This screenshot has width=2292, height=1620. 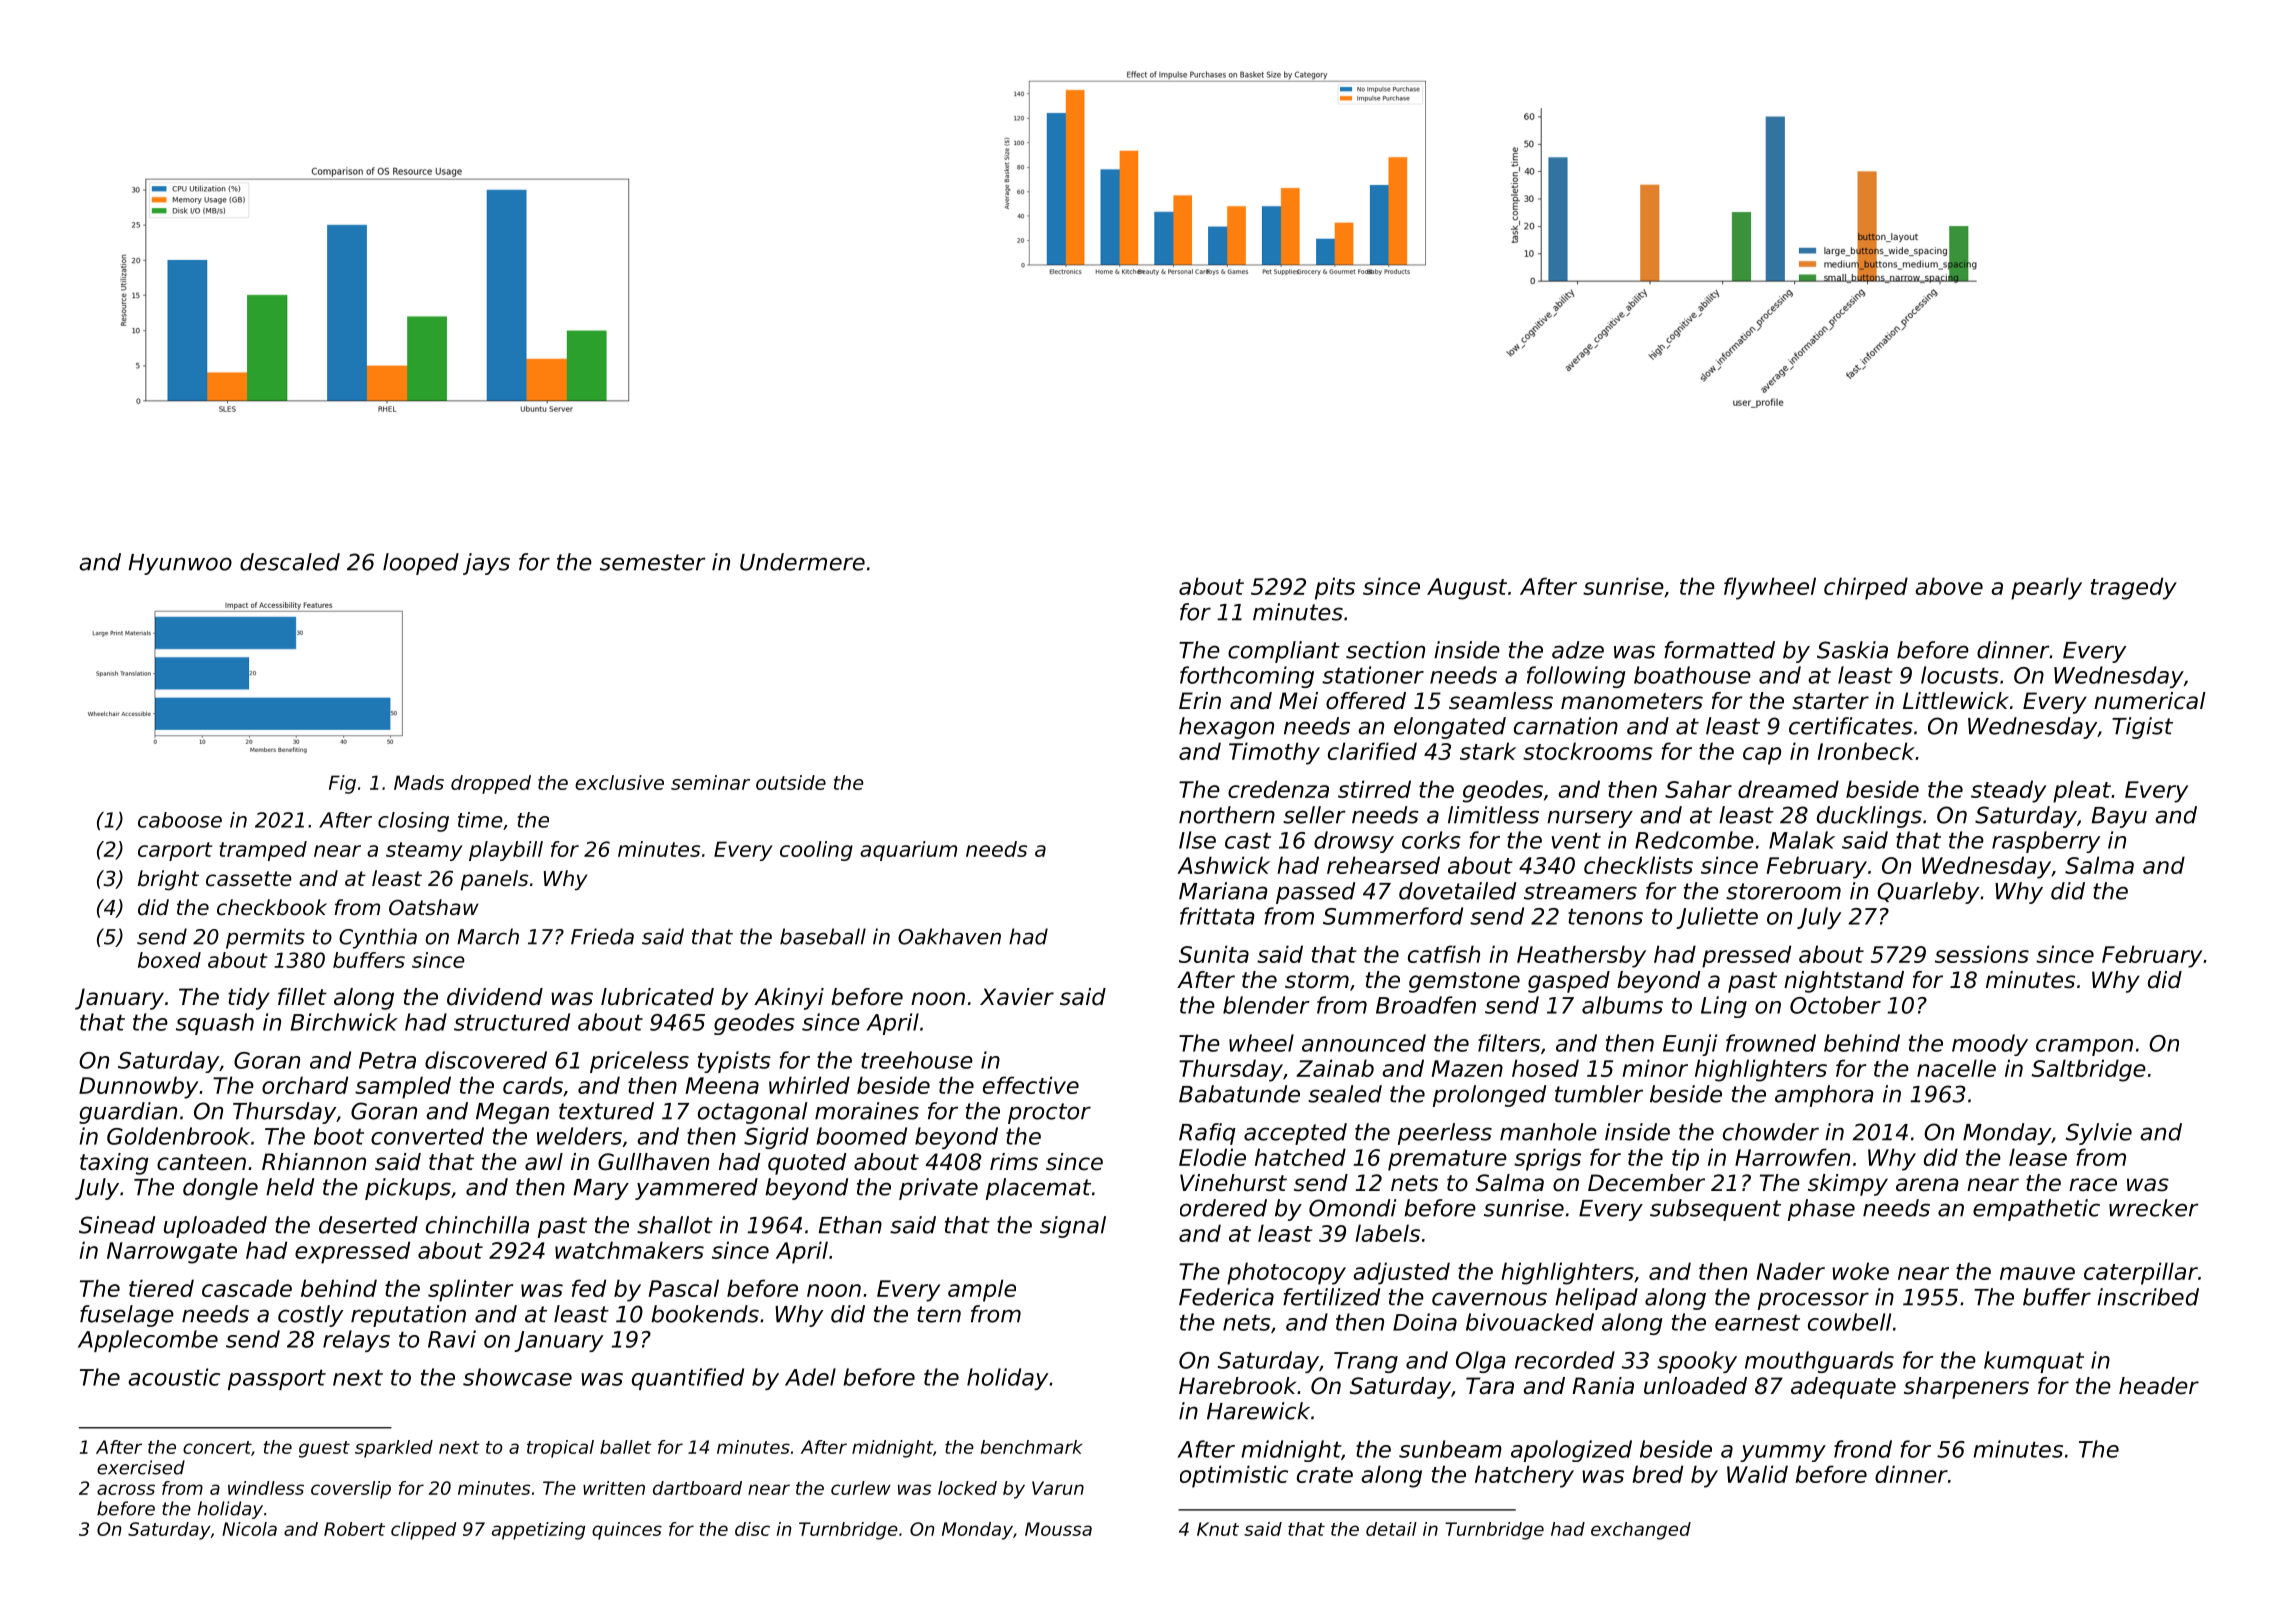 I want to click on race, so click(x=2093, y=1185).
